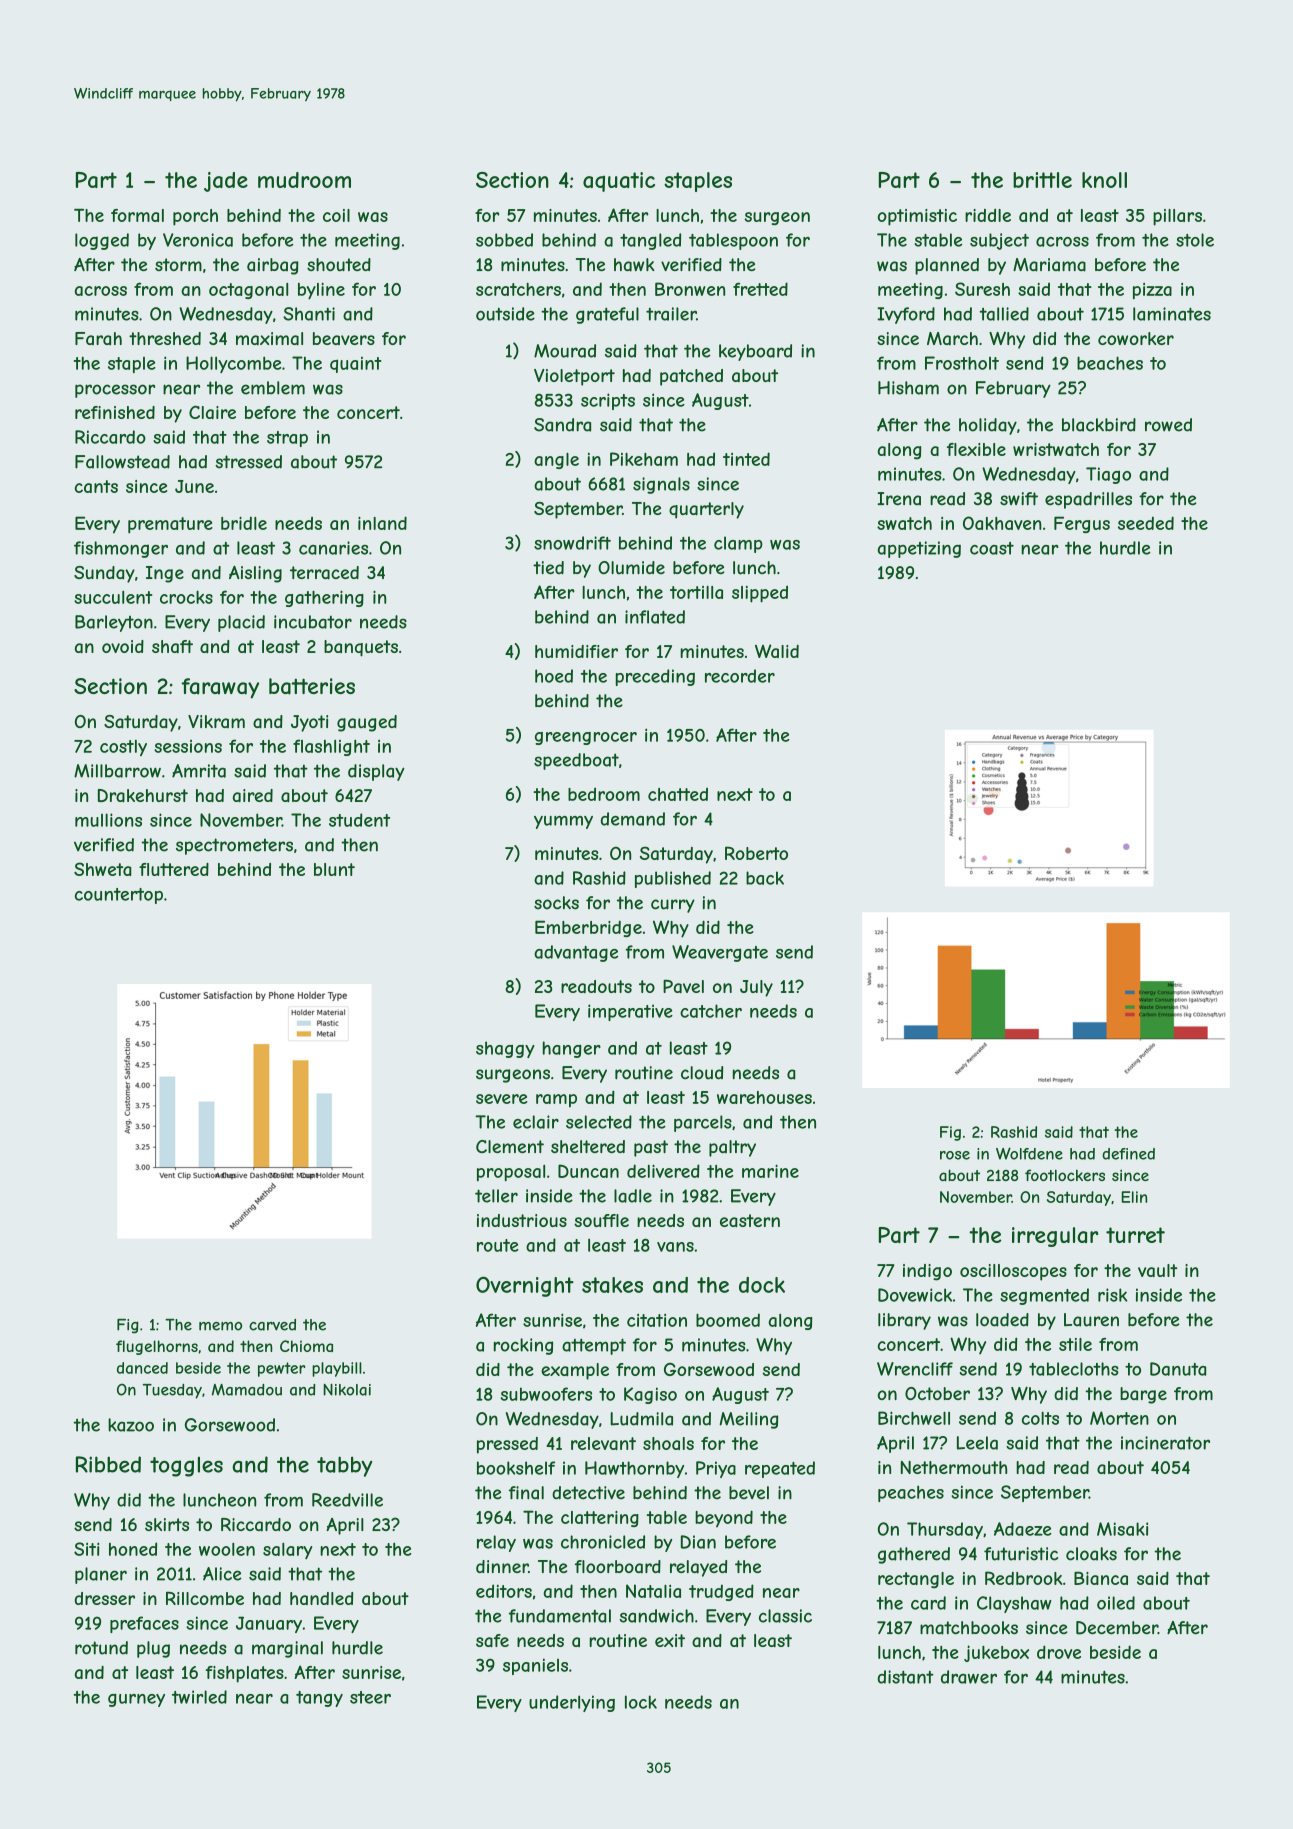 Image resolution: width=1293 pixels, height=1829 pixels. I want to click on aquatic, so click(619, 182).
